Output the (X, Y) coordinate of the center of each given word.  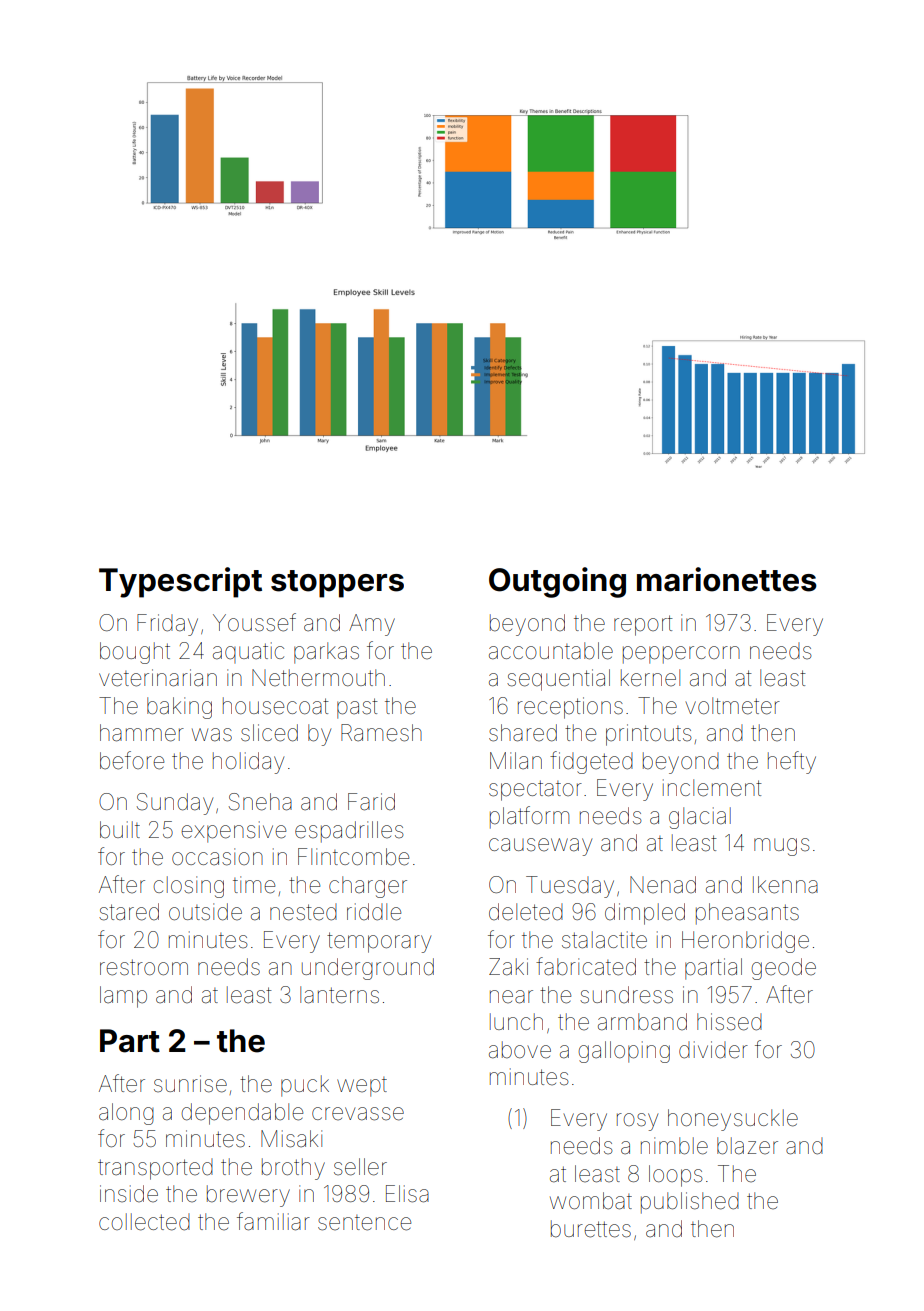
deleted (526, 912)
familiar (273, 1221)
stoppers (337, 584)
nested (303, 912)
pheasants (747, 914)
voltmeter (733, 706)
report (643, 625)
